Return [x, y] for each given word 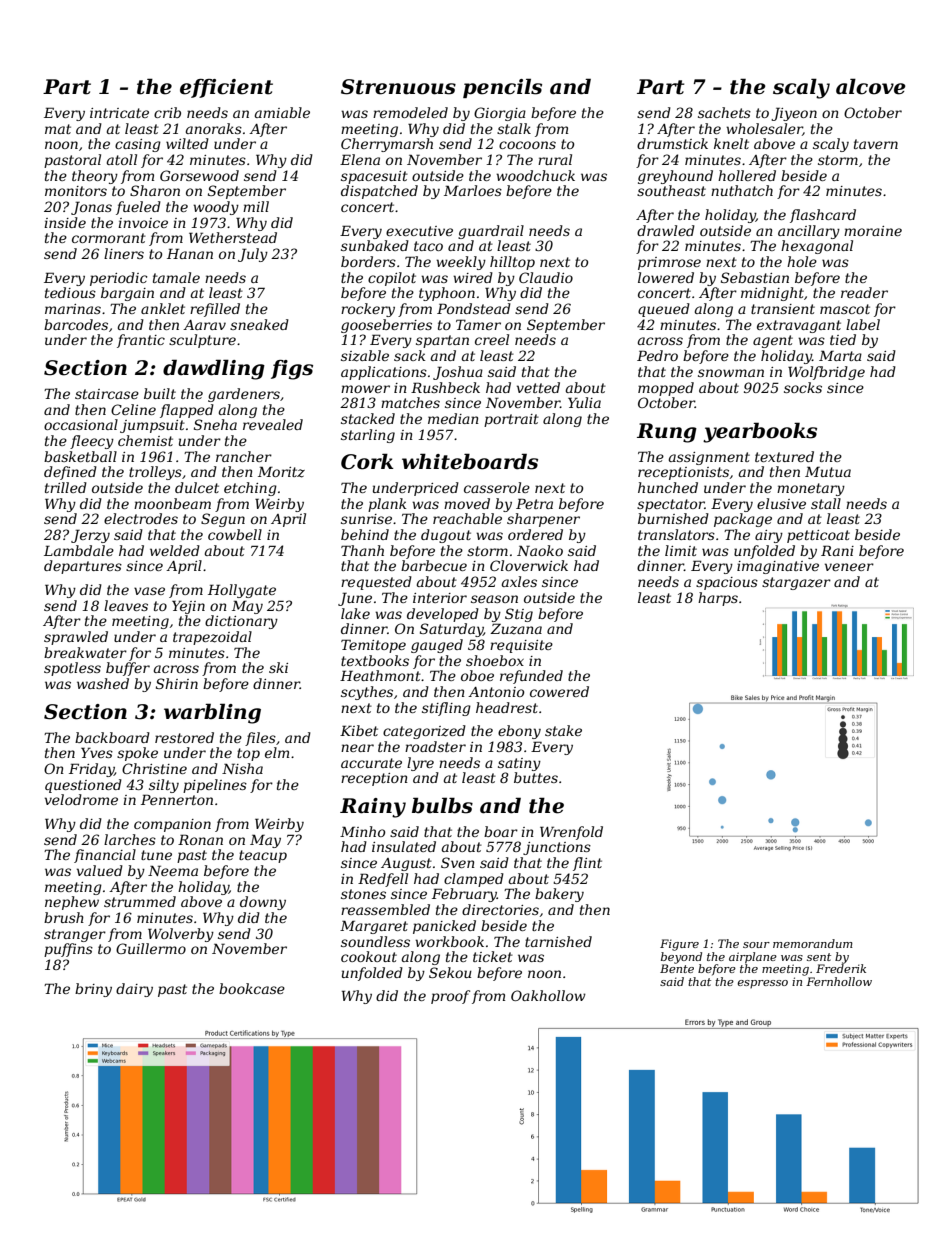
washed [103, 683]
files [260, 739]
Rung [667, 433]
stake [563, 730]
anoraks [214, 128]
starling [368, 436]
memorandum [813, 943]
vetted [538, 387]
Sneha [215, 424]
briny [93, 990]
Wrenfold [571, 833]
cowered [559, 691]
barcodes [76, 324]
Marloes [473, 190]
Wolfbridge [826, 373]
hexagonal [817, 247]
